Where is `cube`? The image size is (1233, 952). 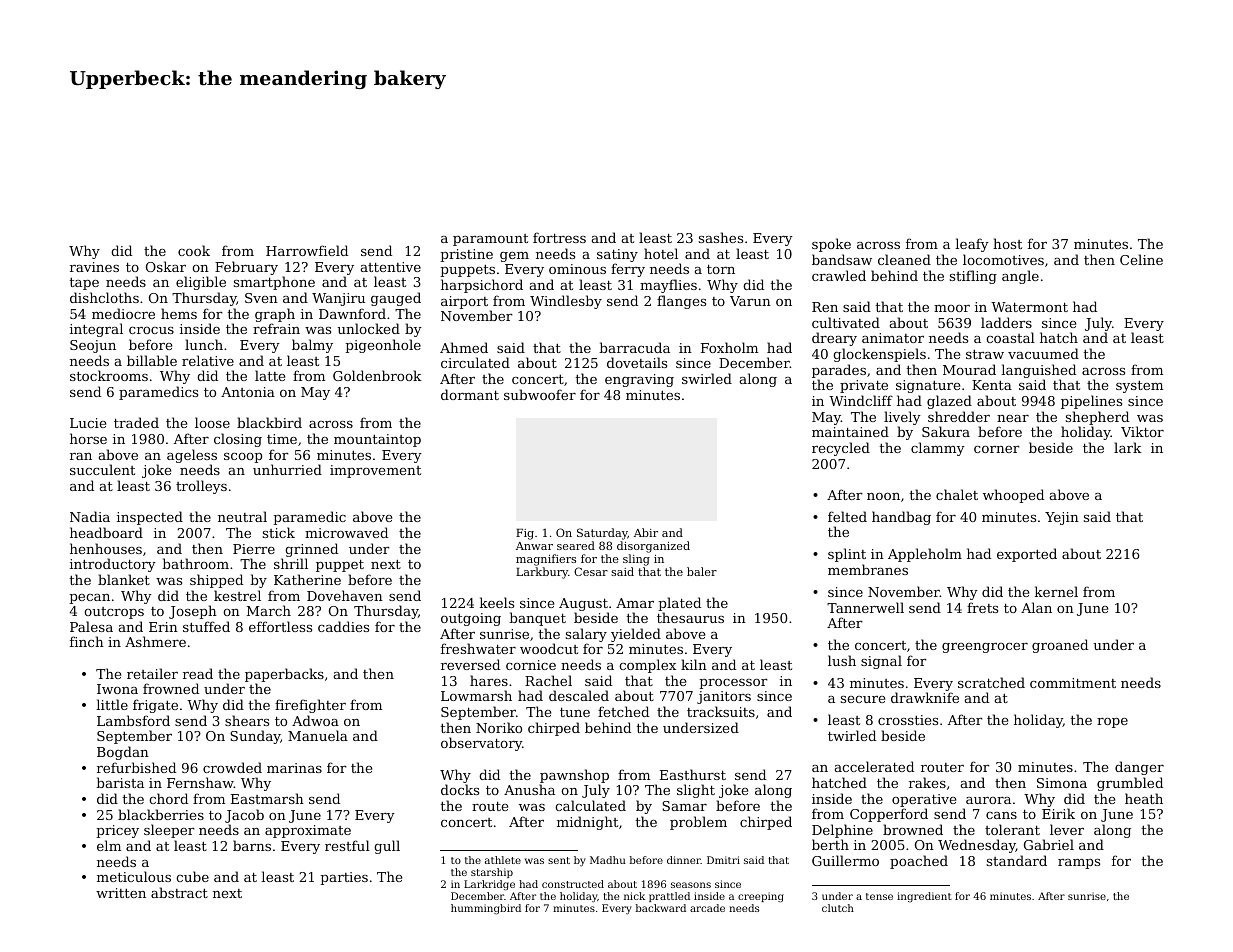
cube is located at coordinates (192, 876).
